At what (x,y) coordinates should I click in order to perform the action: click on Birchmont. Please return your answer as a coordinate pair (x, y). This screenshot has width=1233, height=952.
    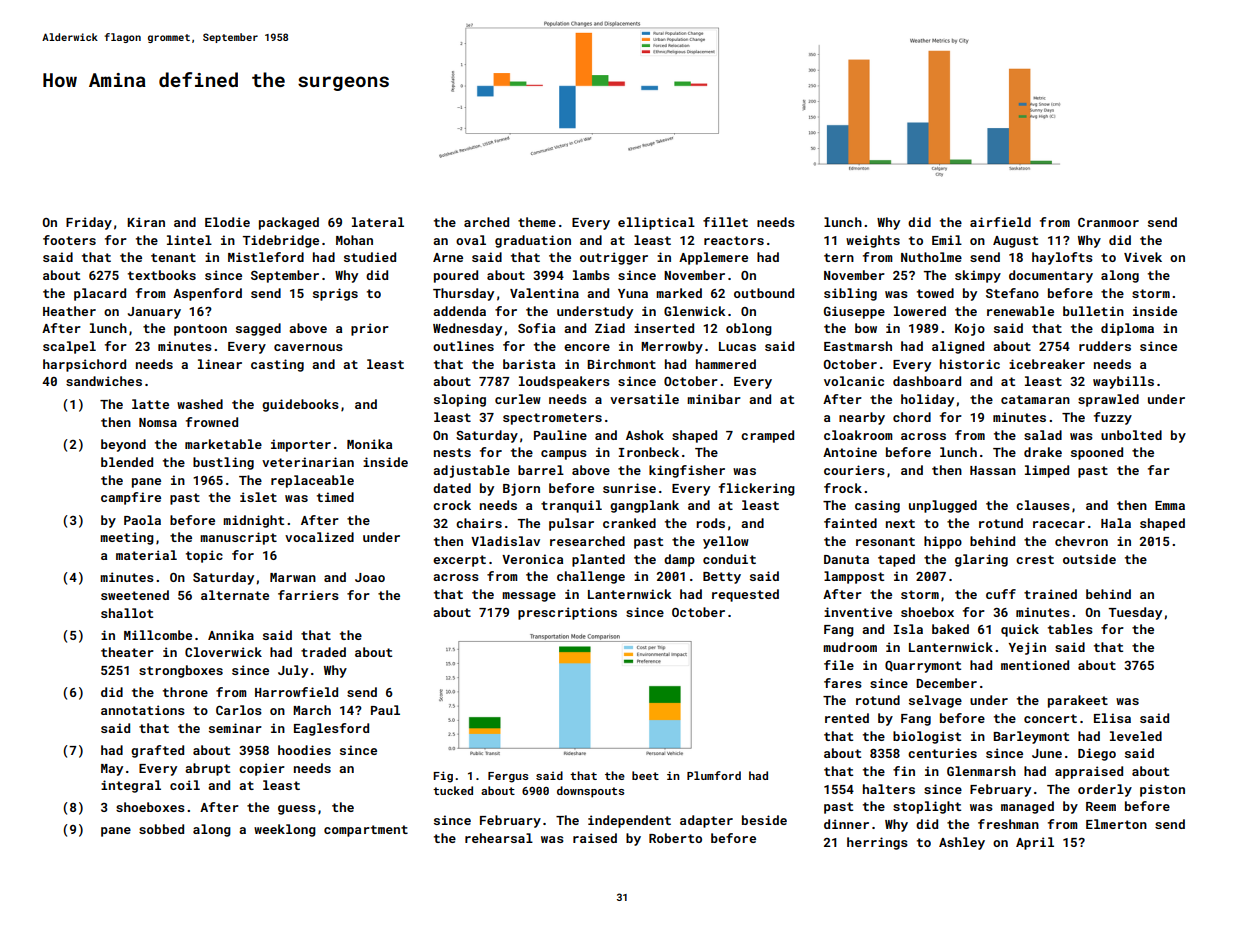
    Looking at the image, I should click on (621, 364).
